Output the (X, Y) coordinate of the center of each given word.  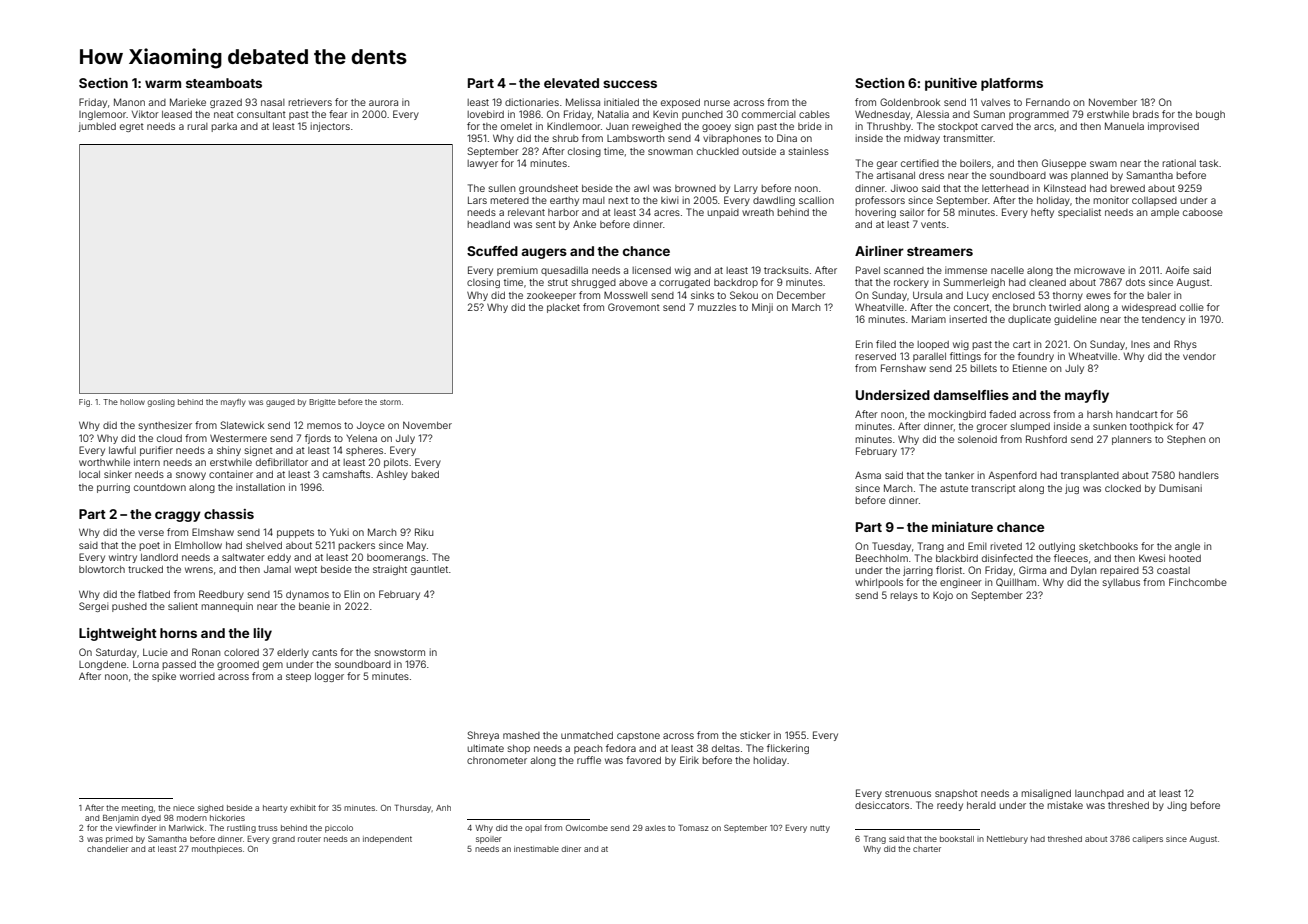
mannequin (227, 607)
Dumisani (1180, 488)
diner (571, 849)
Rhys (1185, 345)
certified (920, 163)
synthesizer (165, 426)
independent (387, 840)
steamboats (224, 83)
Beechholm (882, 558)
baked (425, 474)
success (630, 84)
